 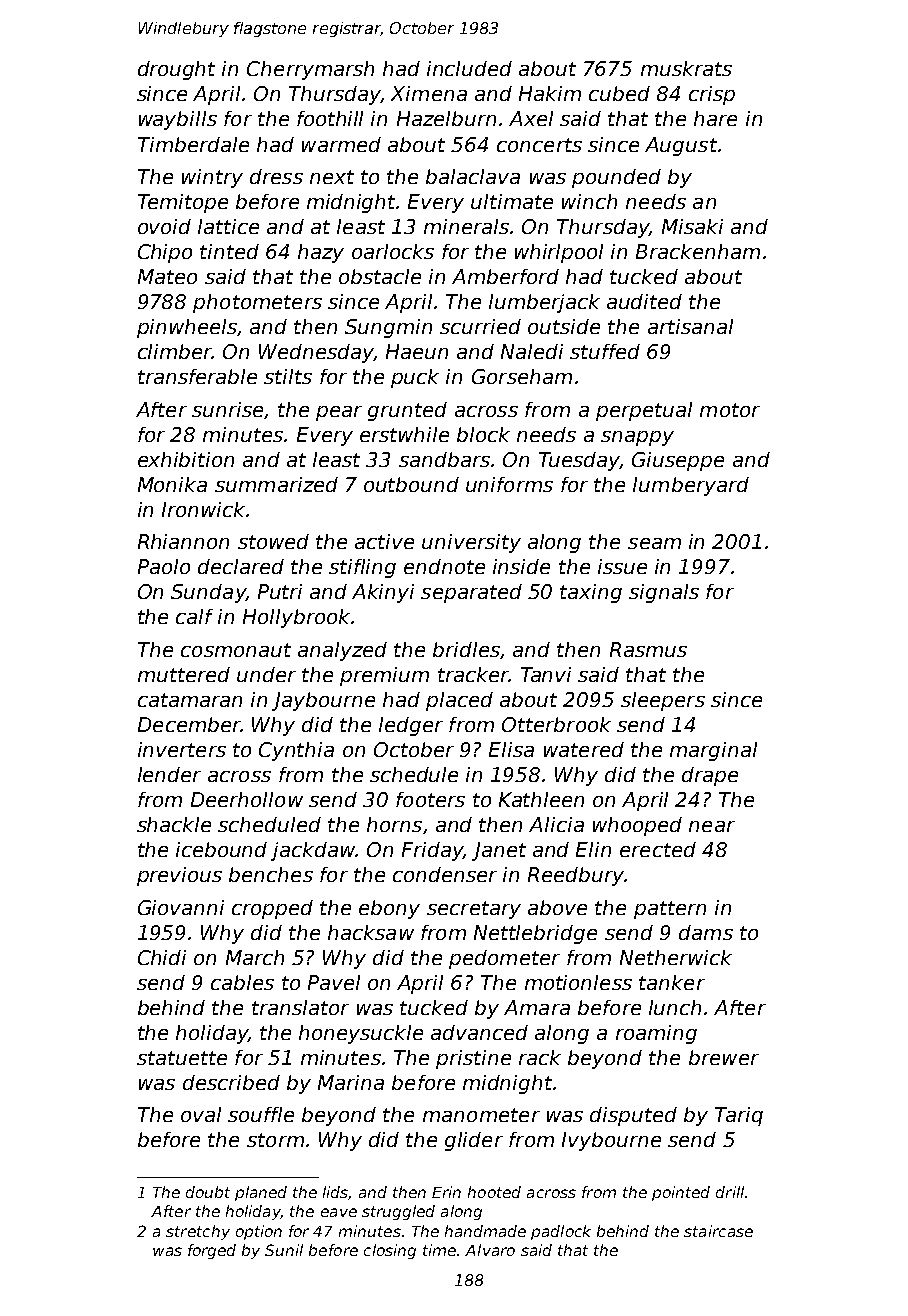 What do you see at coordinates (393, 251) in the page?
I see `oarlocks` at bounding box center [393, 251].
